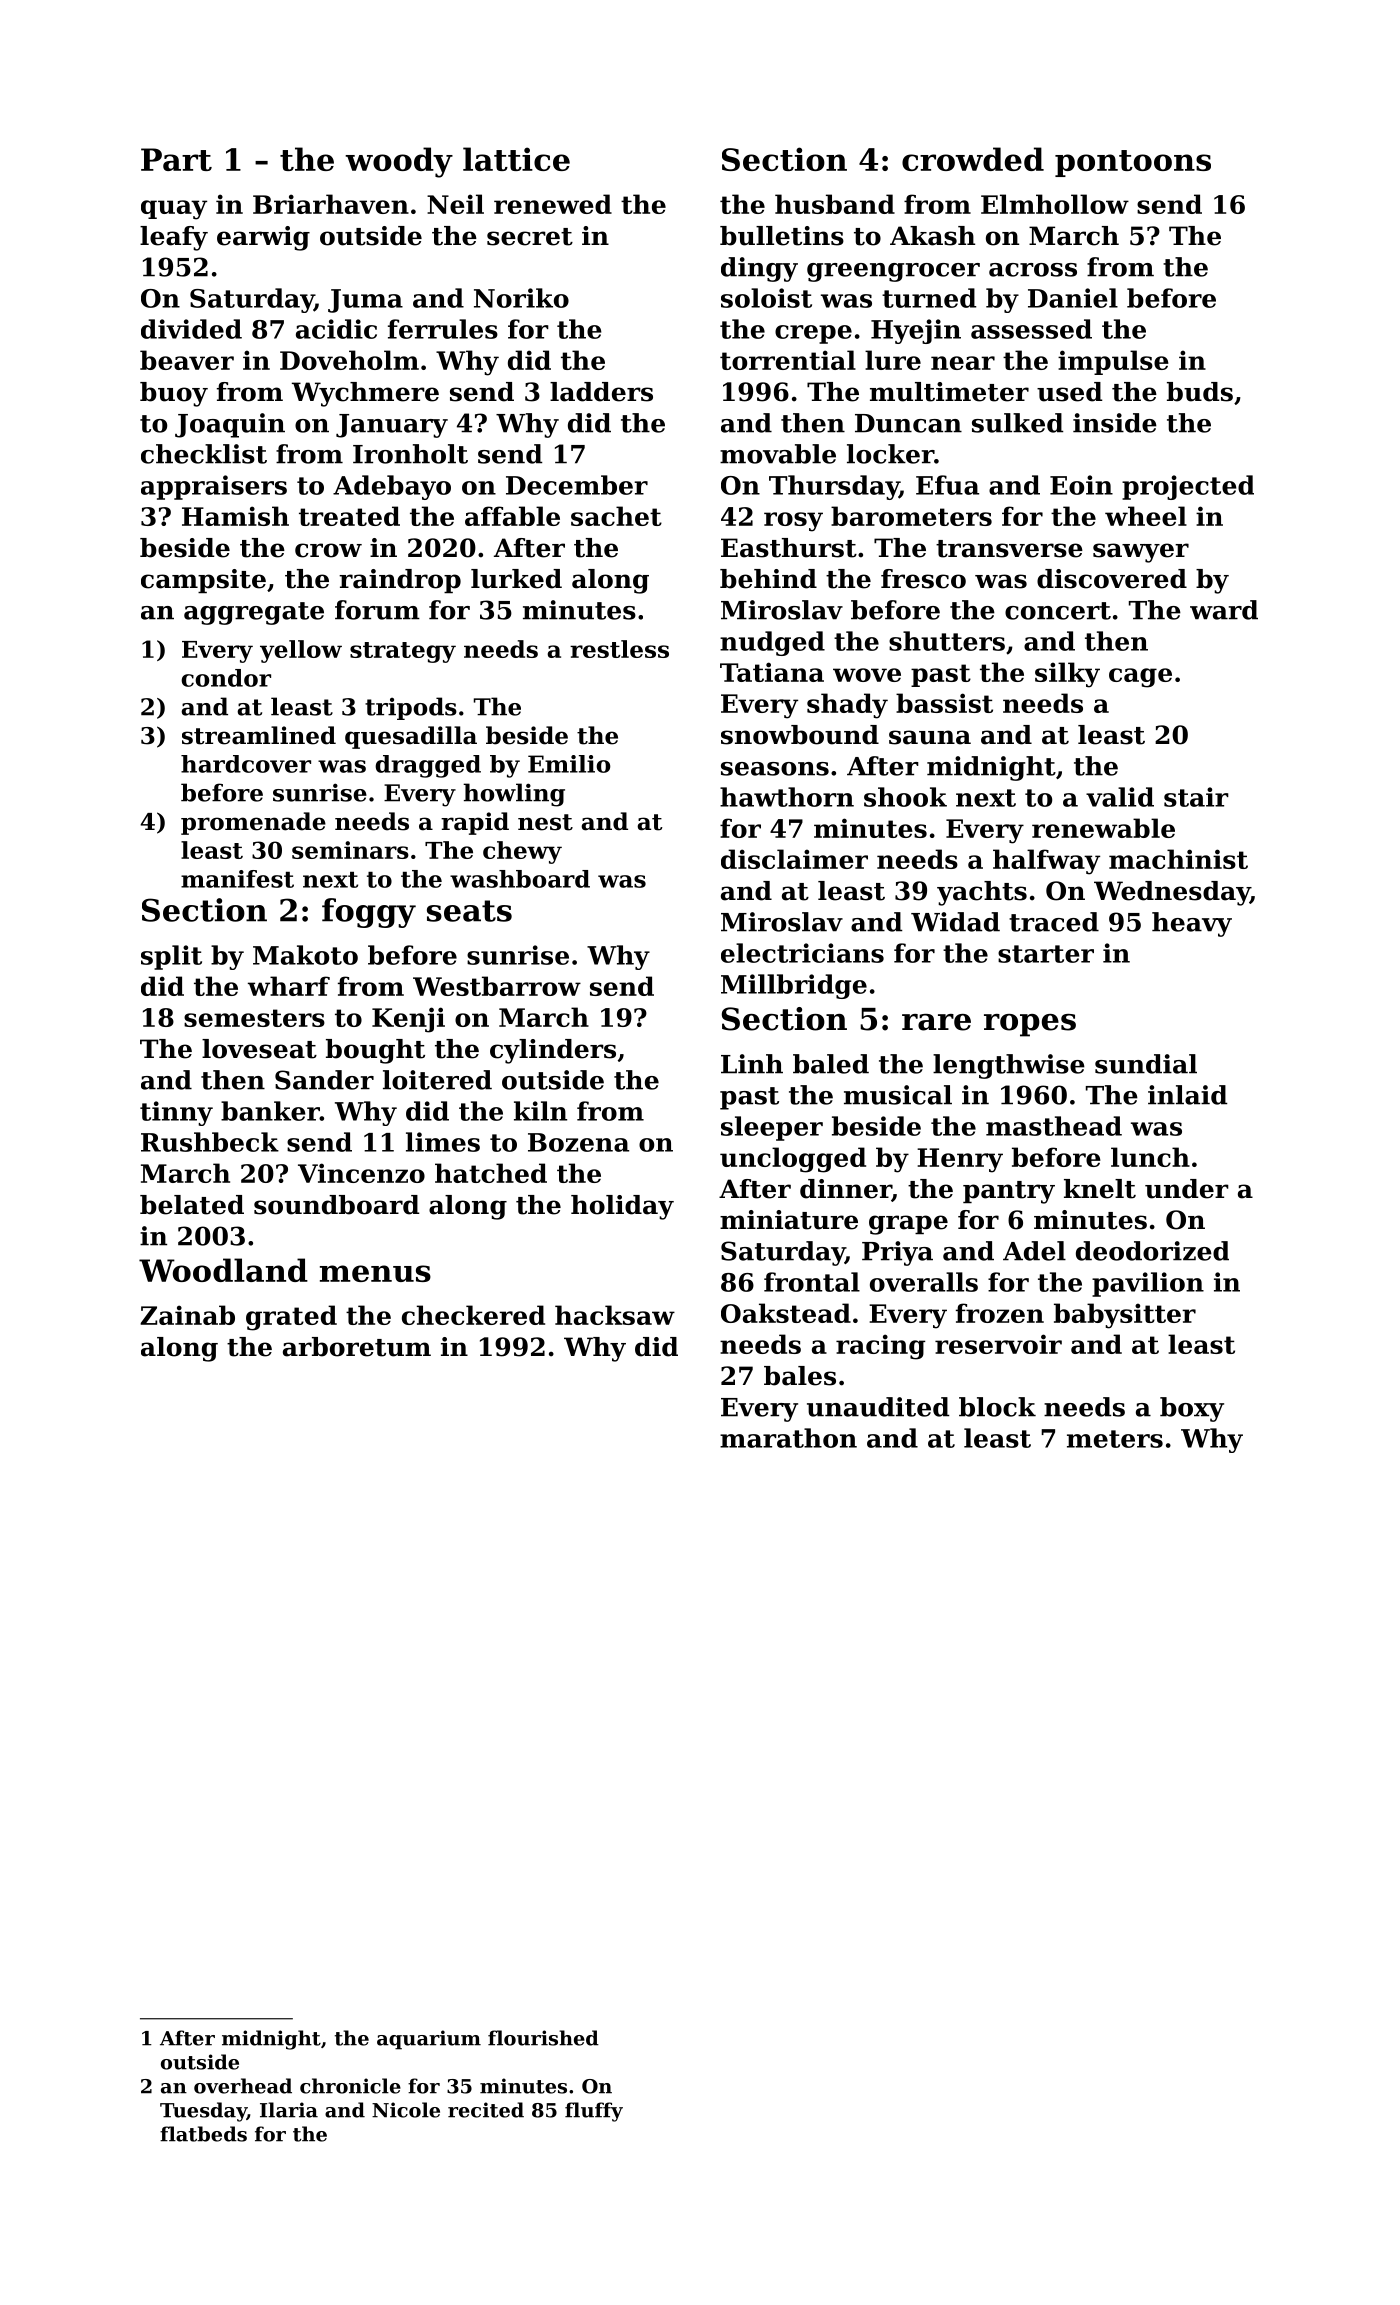 This screenshot has height=2305, width=1400. Describe the element at coordinates (997, 1407) in the screenshot. I see `block` at that location.
